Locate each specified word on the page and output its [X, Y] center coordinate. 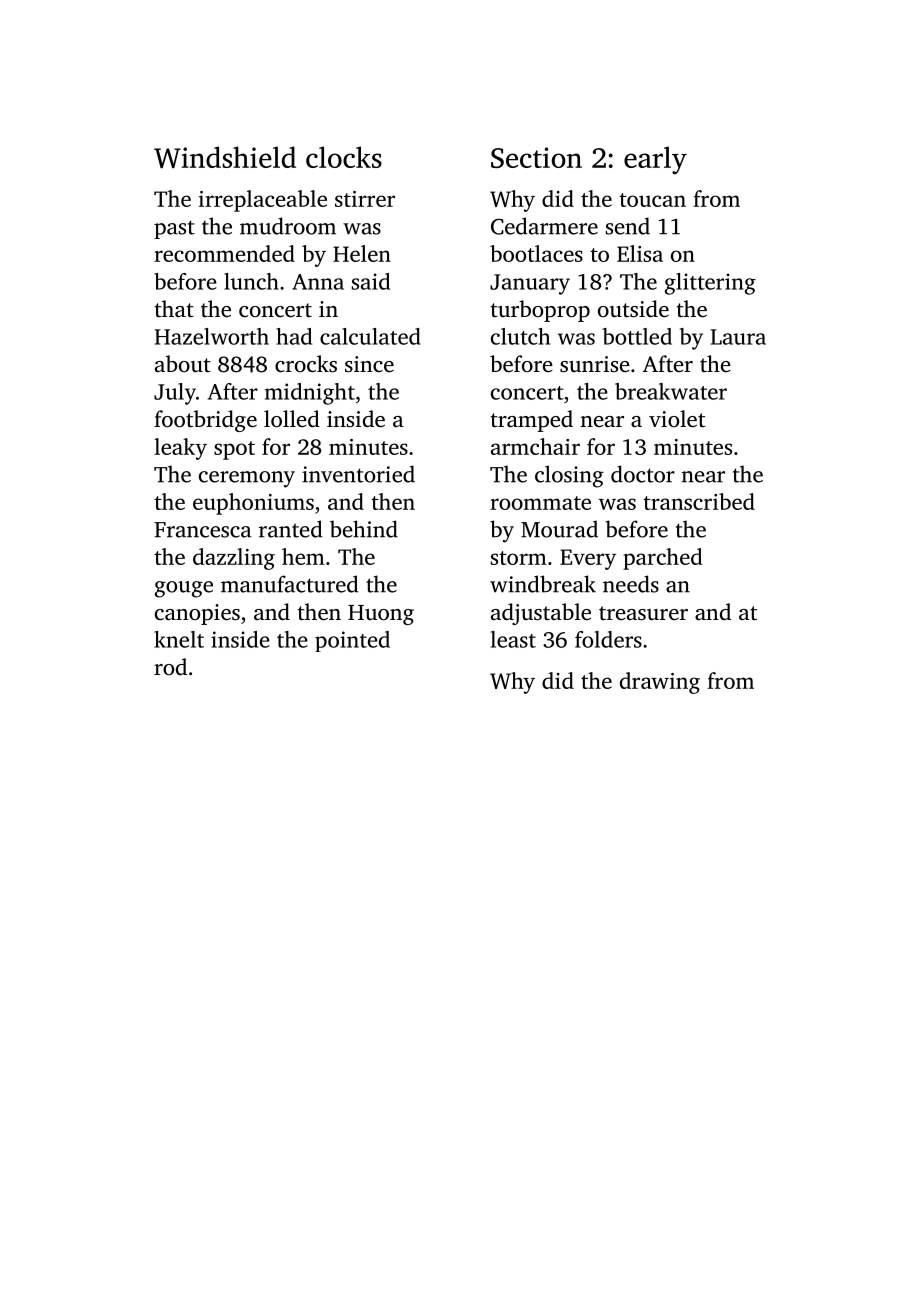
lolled [292, 419]
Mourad [559, 529]
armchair [535, 446]
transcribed [699, 501]
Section [536, 157]
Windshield [225, 157]
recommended [224, 253]
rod [170, 666]
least [513, 639]
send [628, 226]
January [530, 284]
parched [663, 559]
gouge [184, 589]
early [655, 160]
